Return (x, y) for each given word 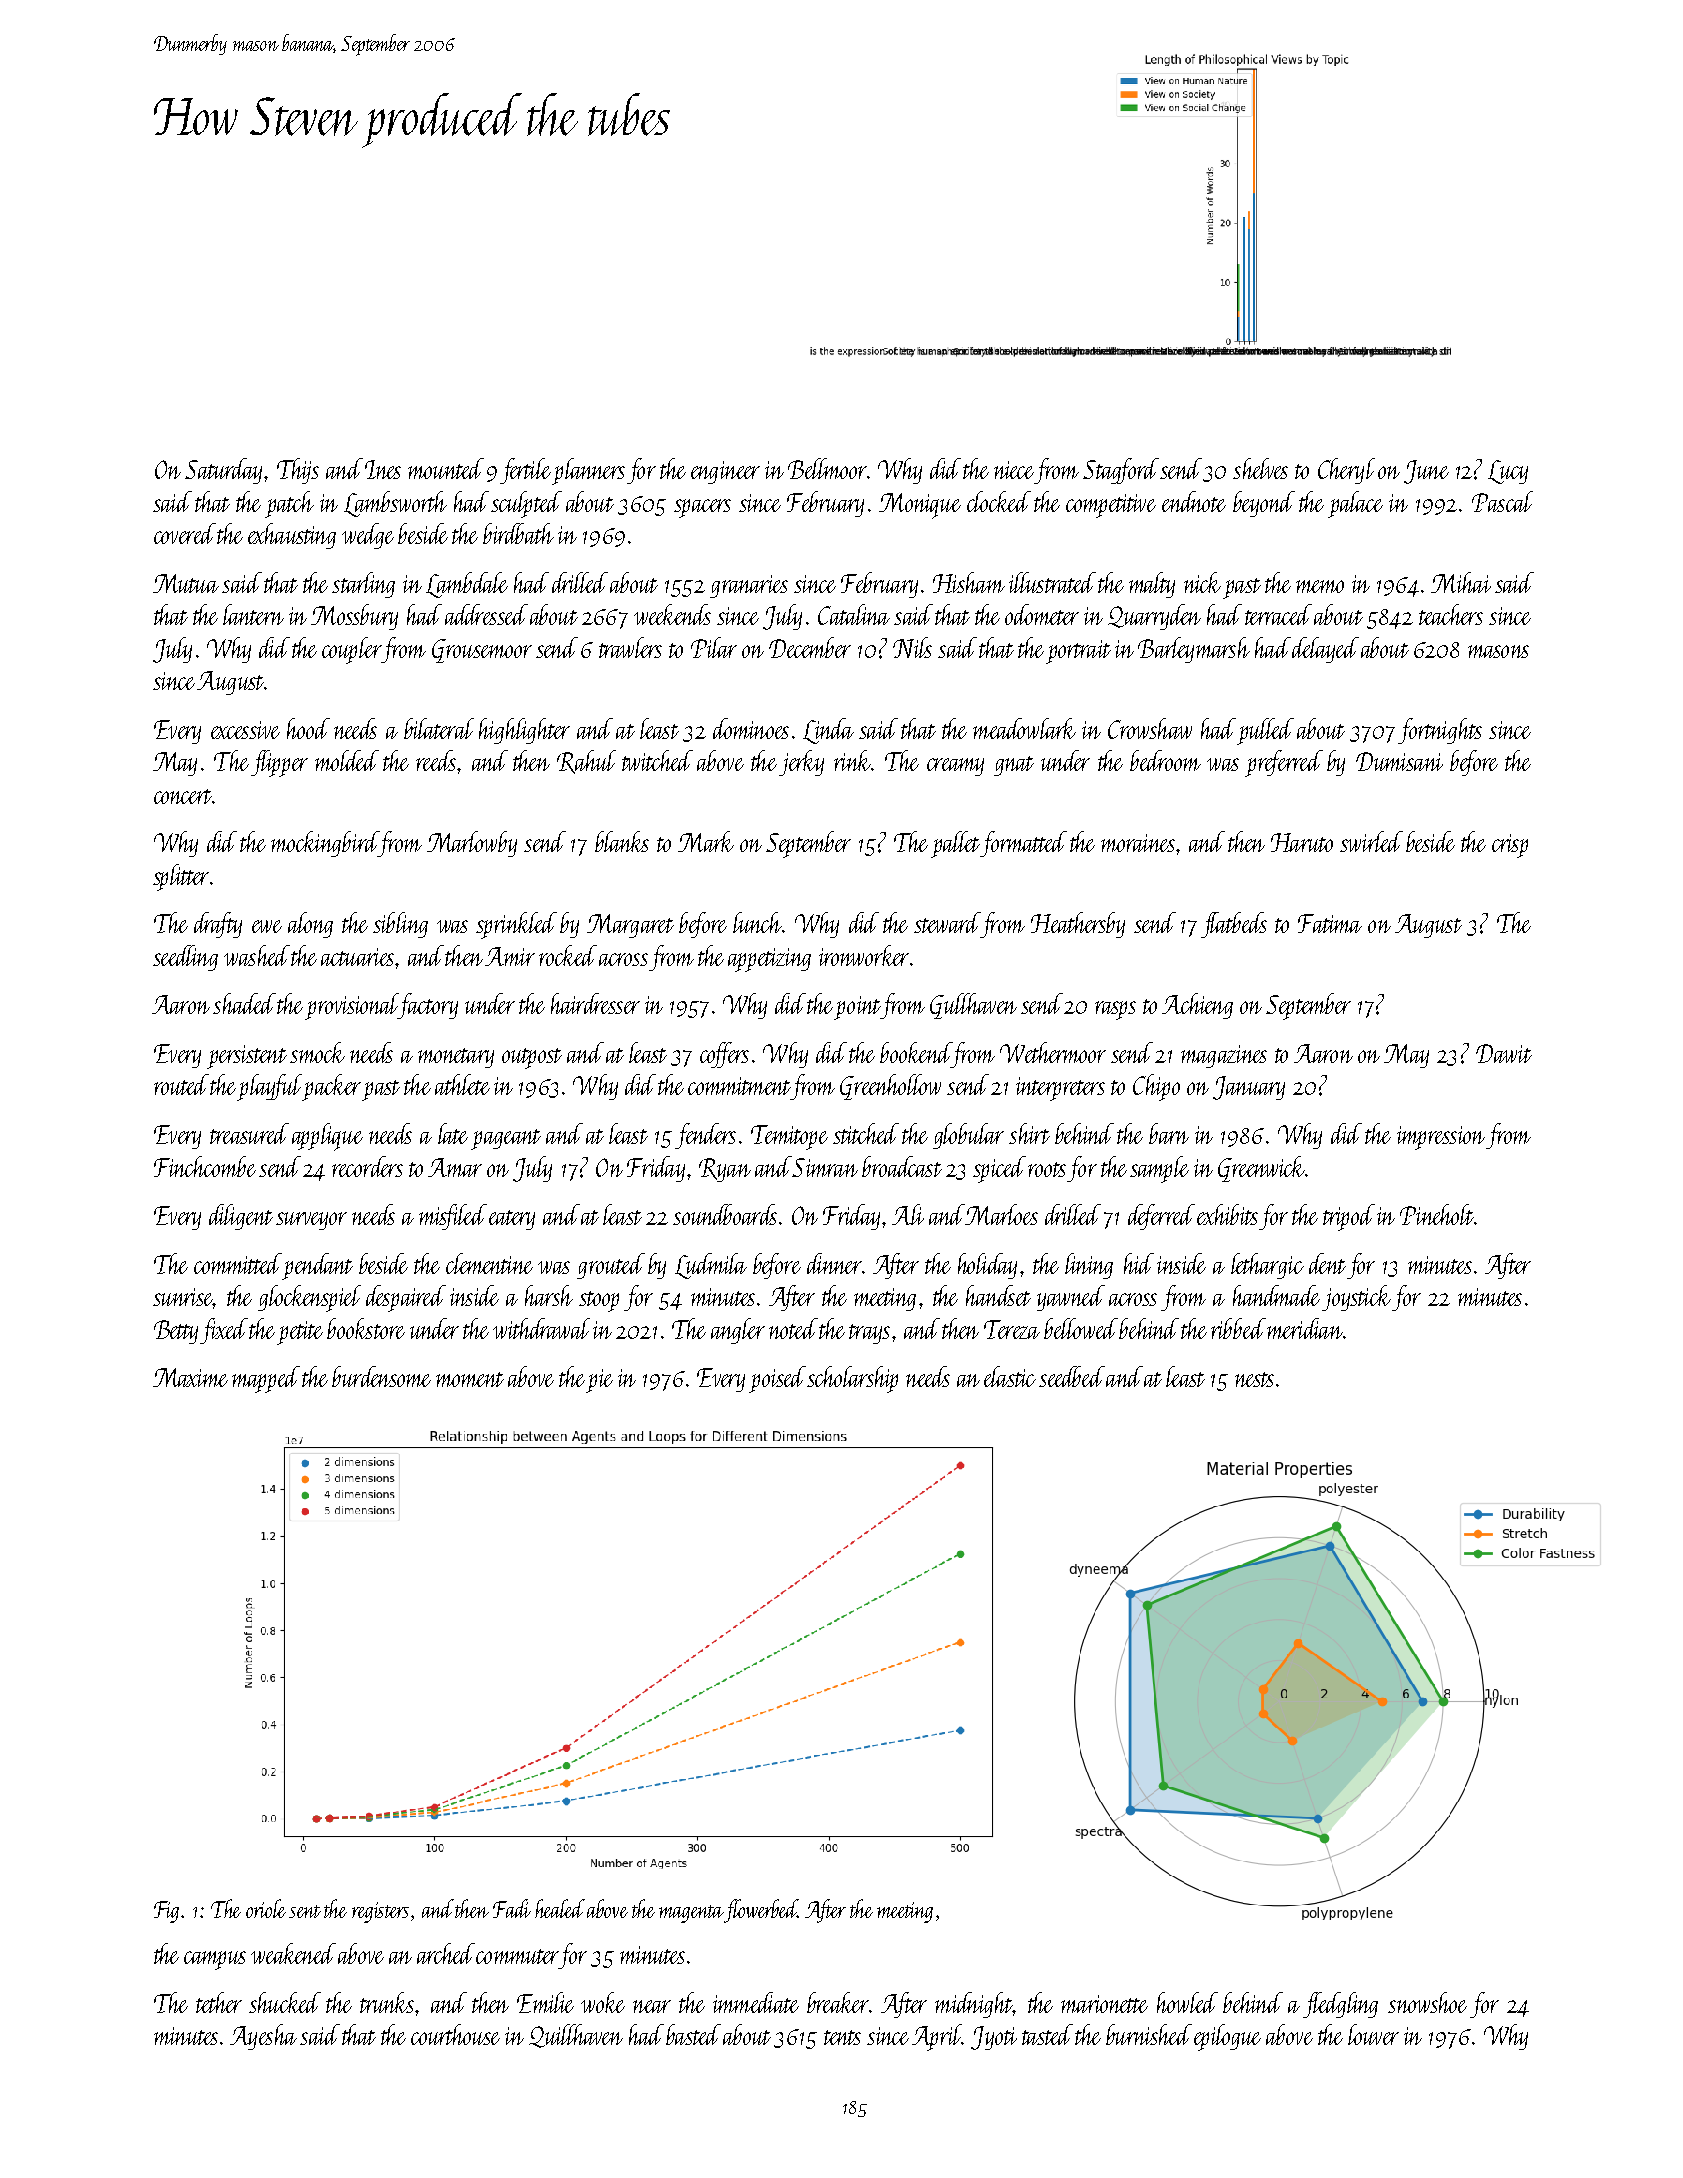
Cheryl (1346, 471)
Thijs (298, 471)
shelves (1260, 468)
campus (215, 1960)
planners (588, 471)
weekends (672, 614)
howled (1187, 2002)
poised (777, 1379)
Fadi (512, 1908)
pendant (317, 1266)
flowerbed (761, 1911)
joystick (1356, 1298)
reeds (436, 760)
